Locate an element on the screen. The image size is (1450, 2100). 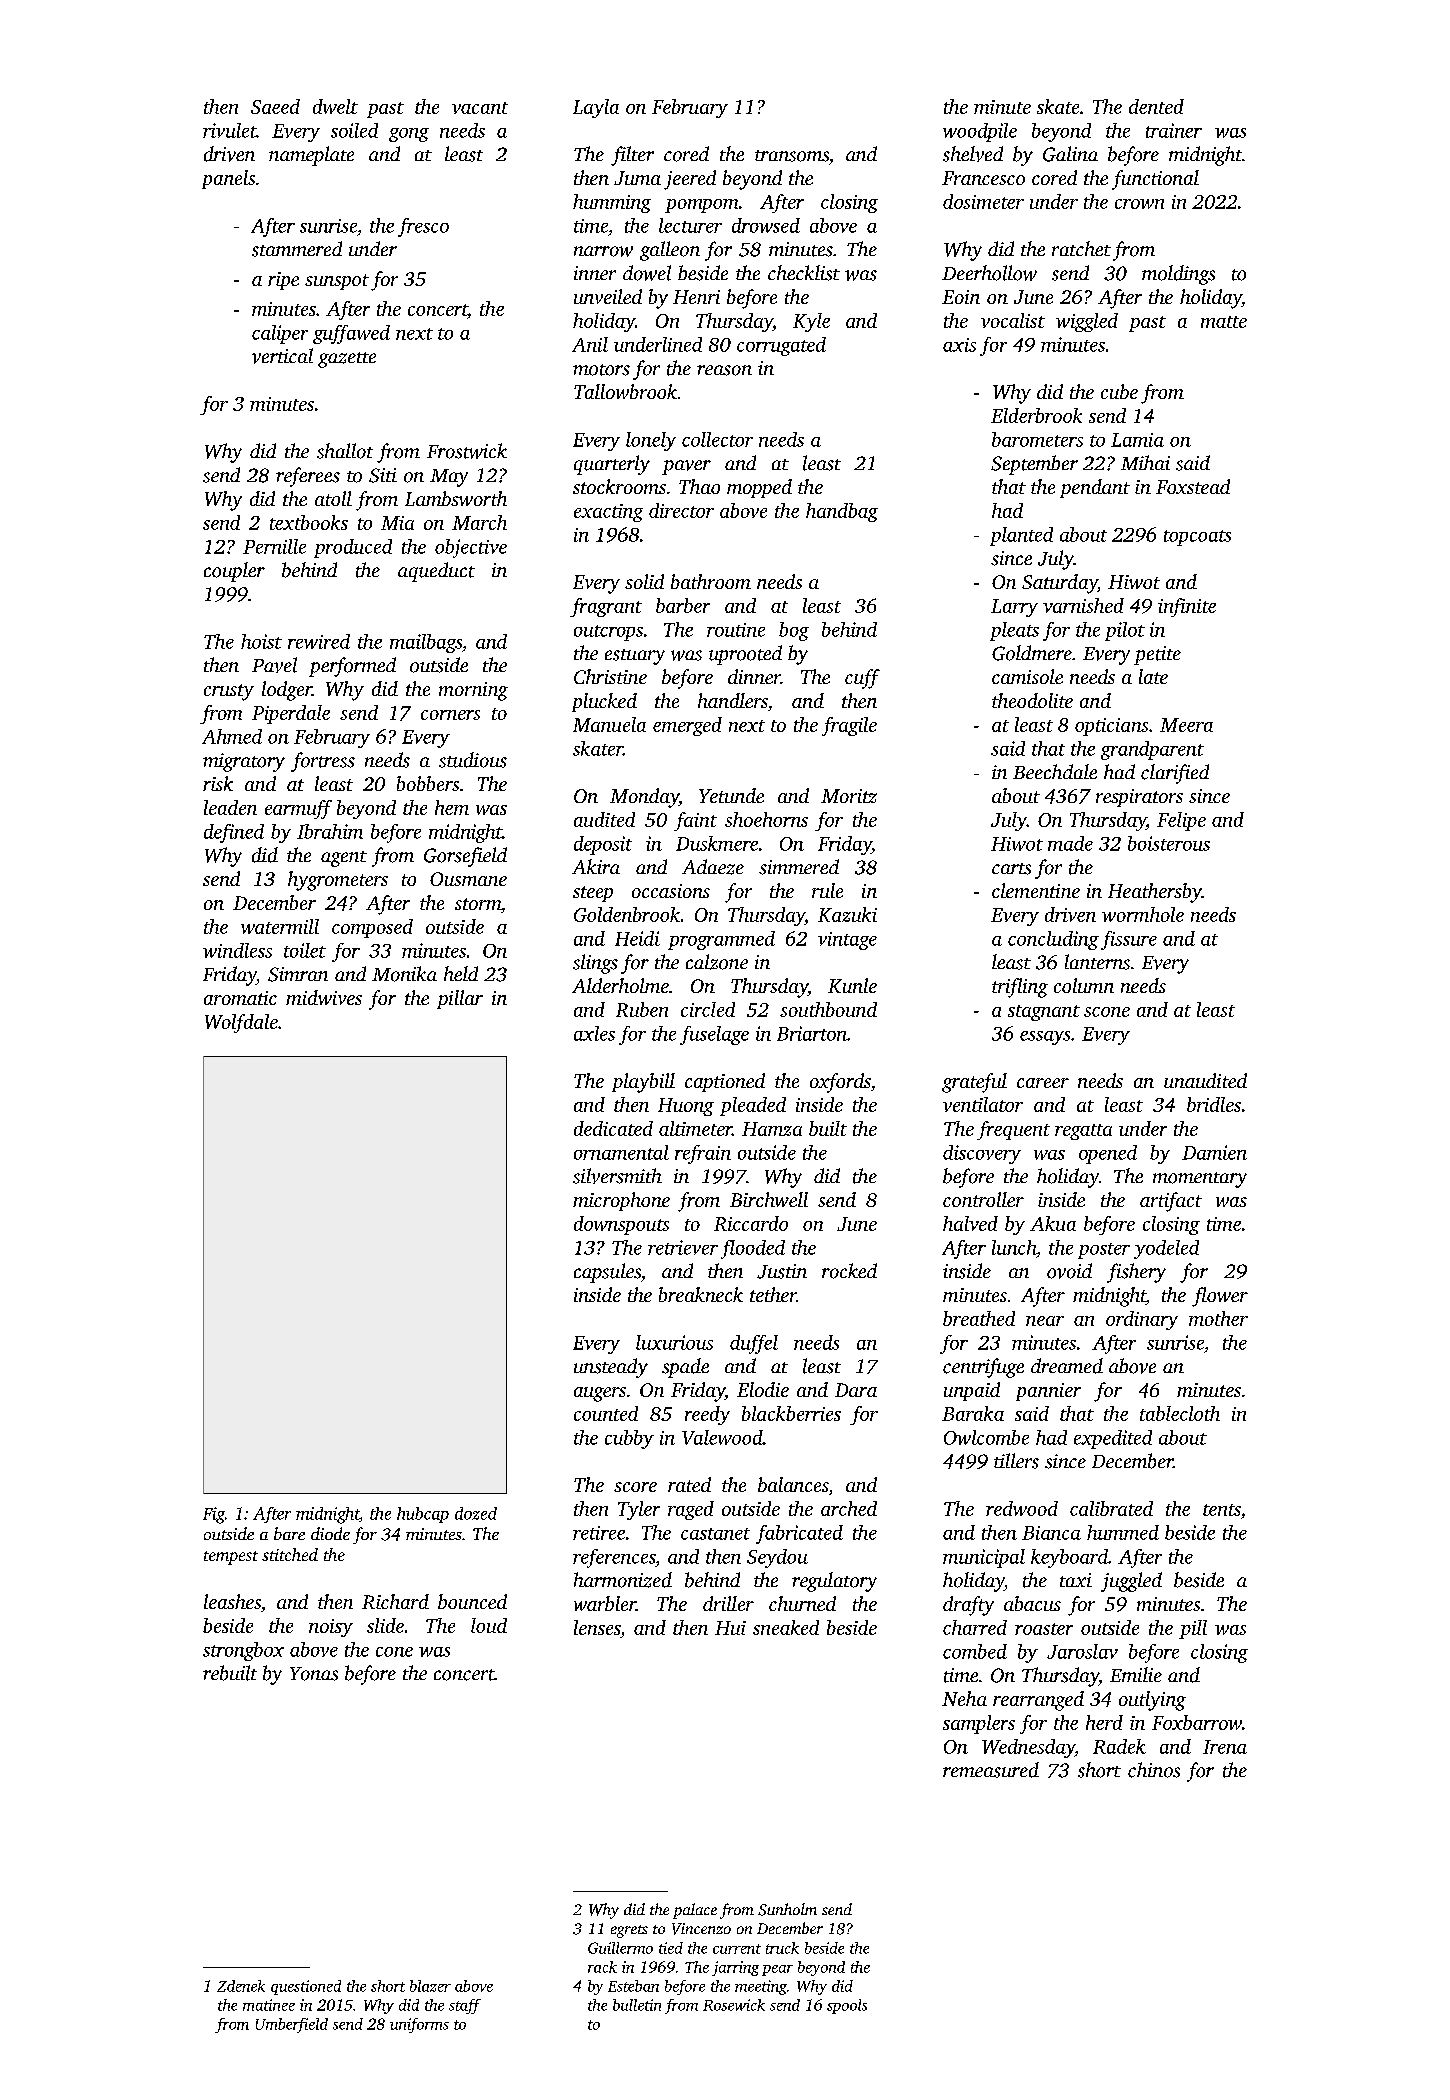
Fig is located at coordinates (214, 1515).
